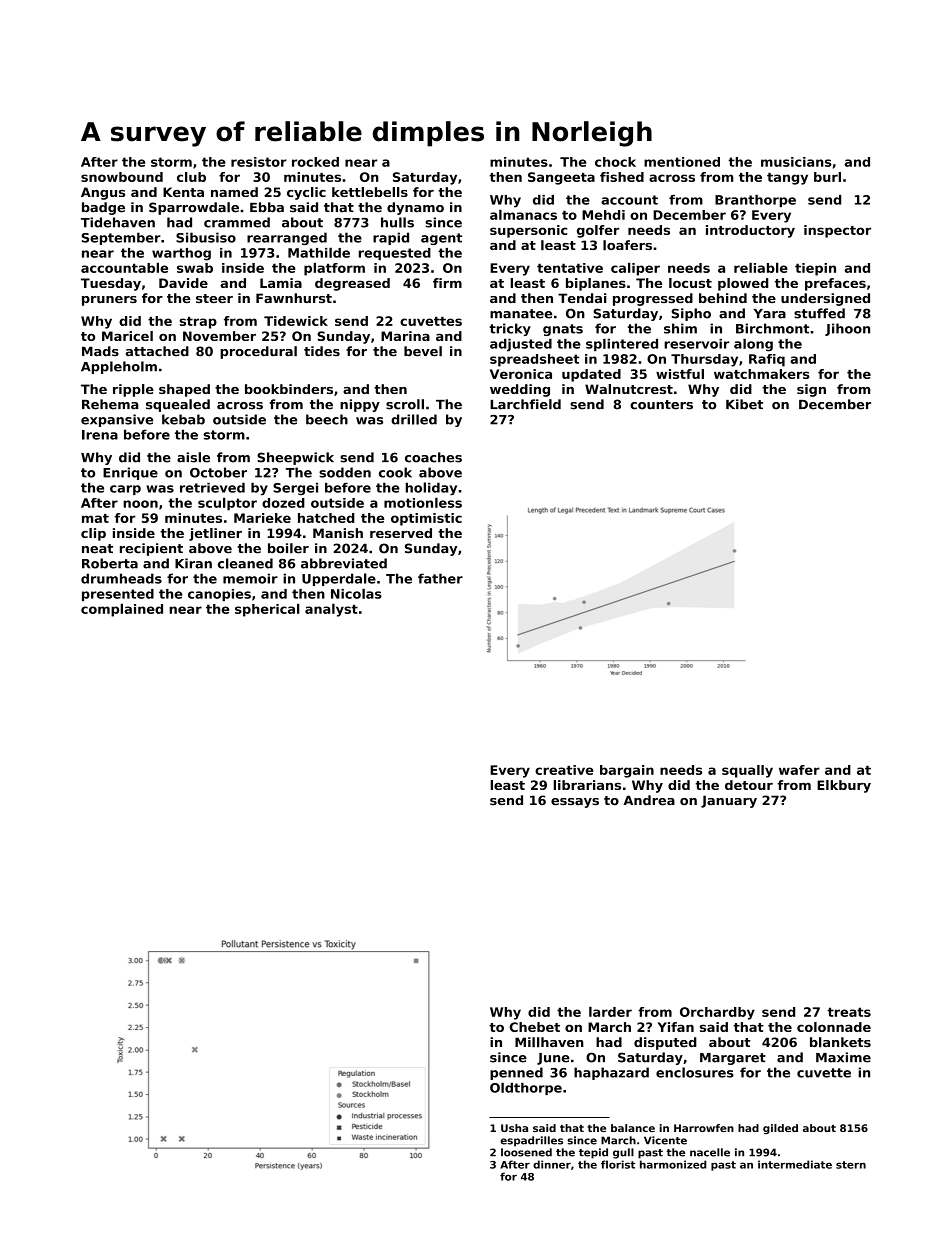  Describe the element at coordinates (582, 298) in the screenshot. I see `Tendai` at that location.
